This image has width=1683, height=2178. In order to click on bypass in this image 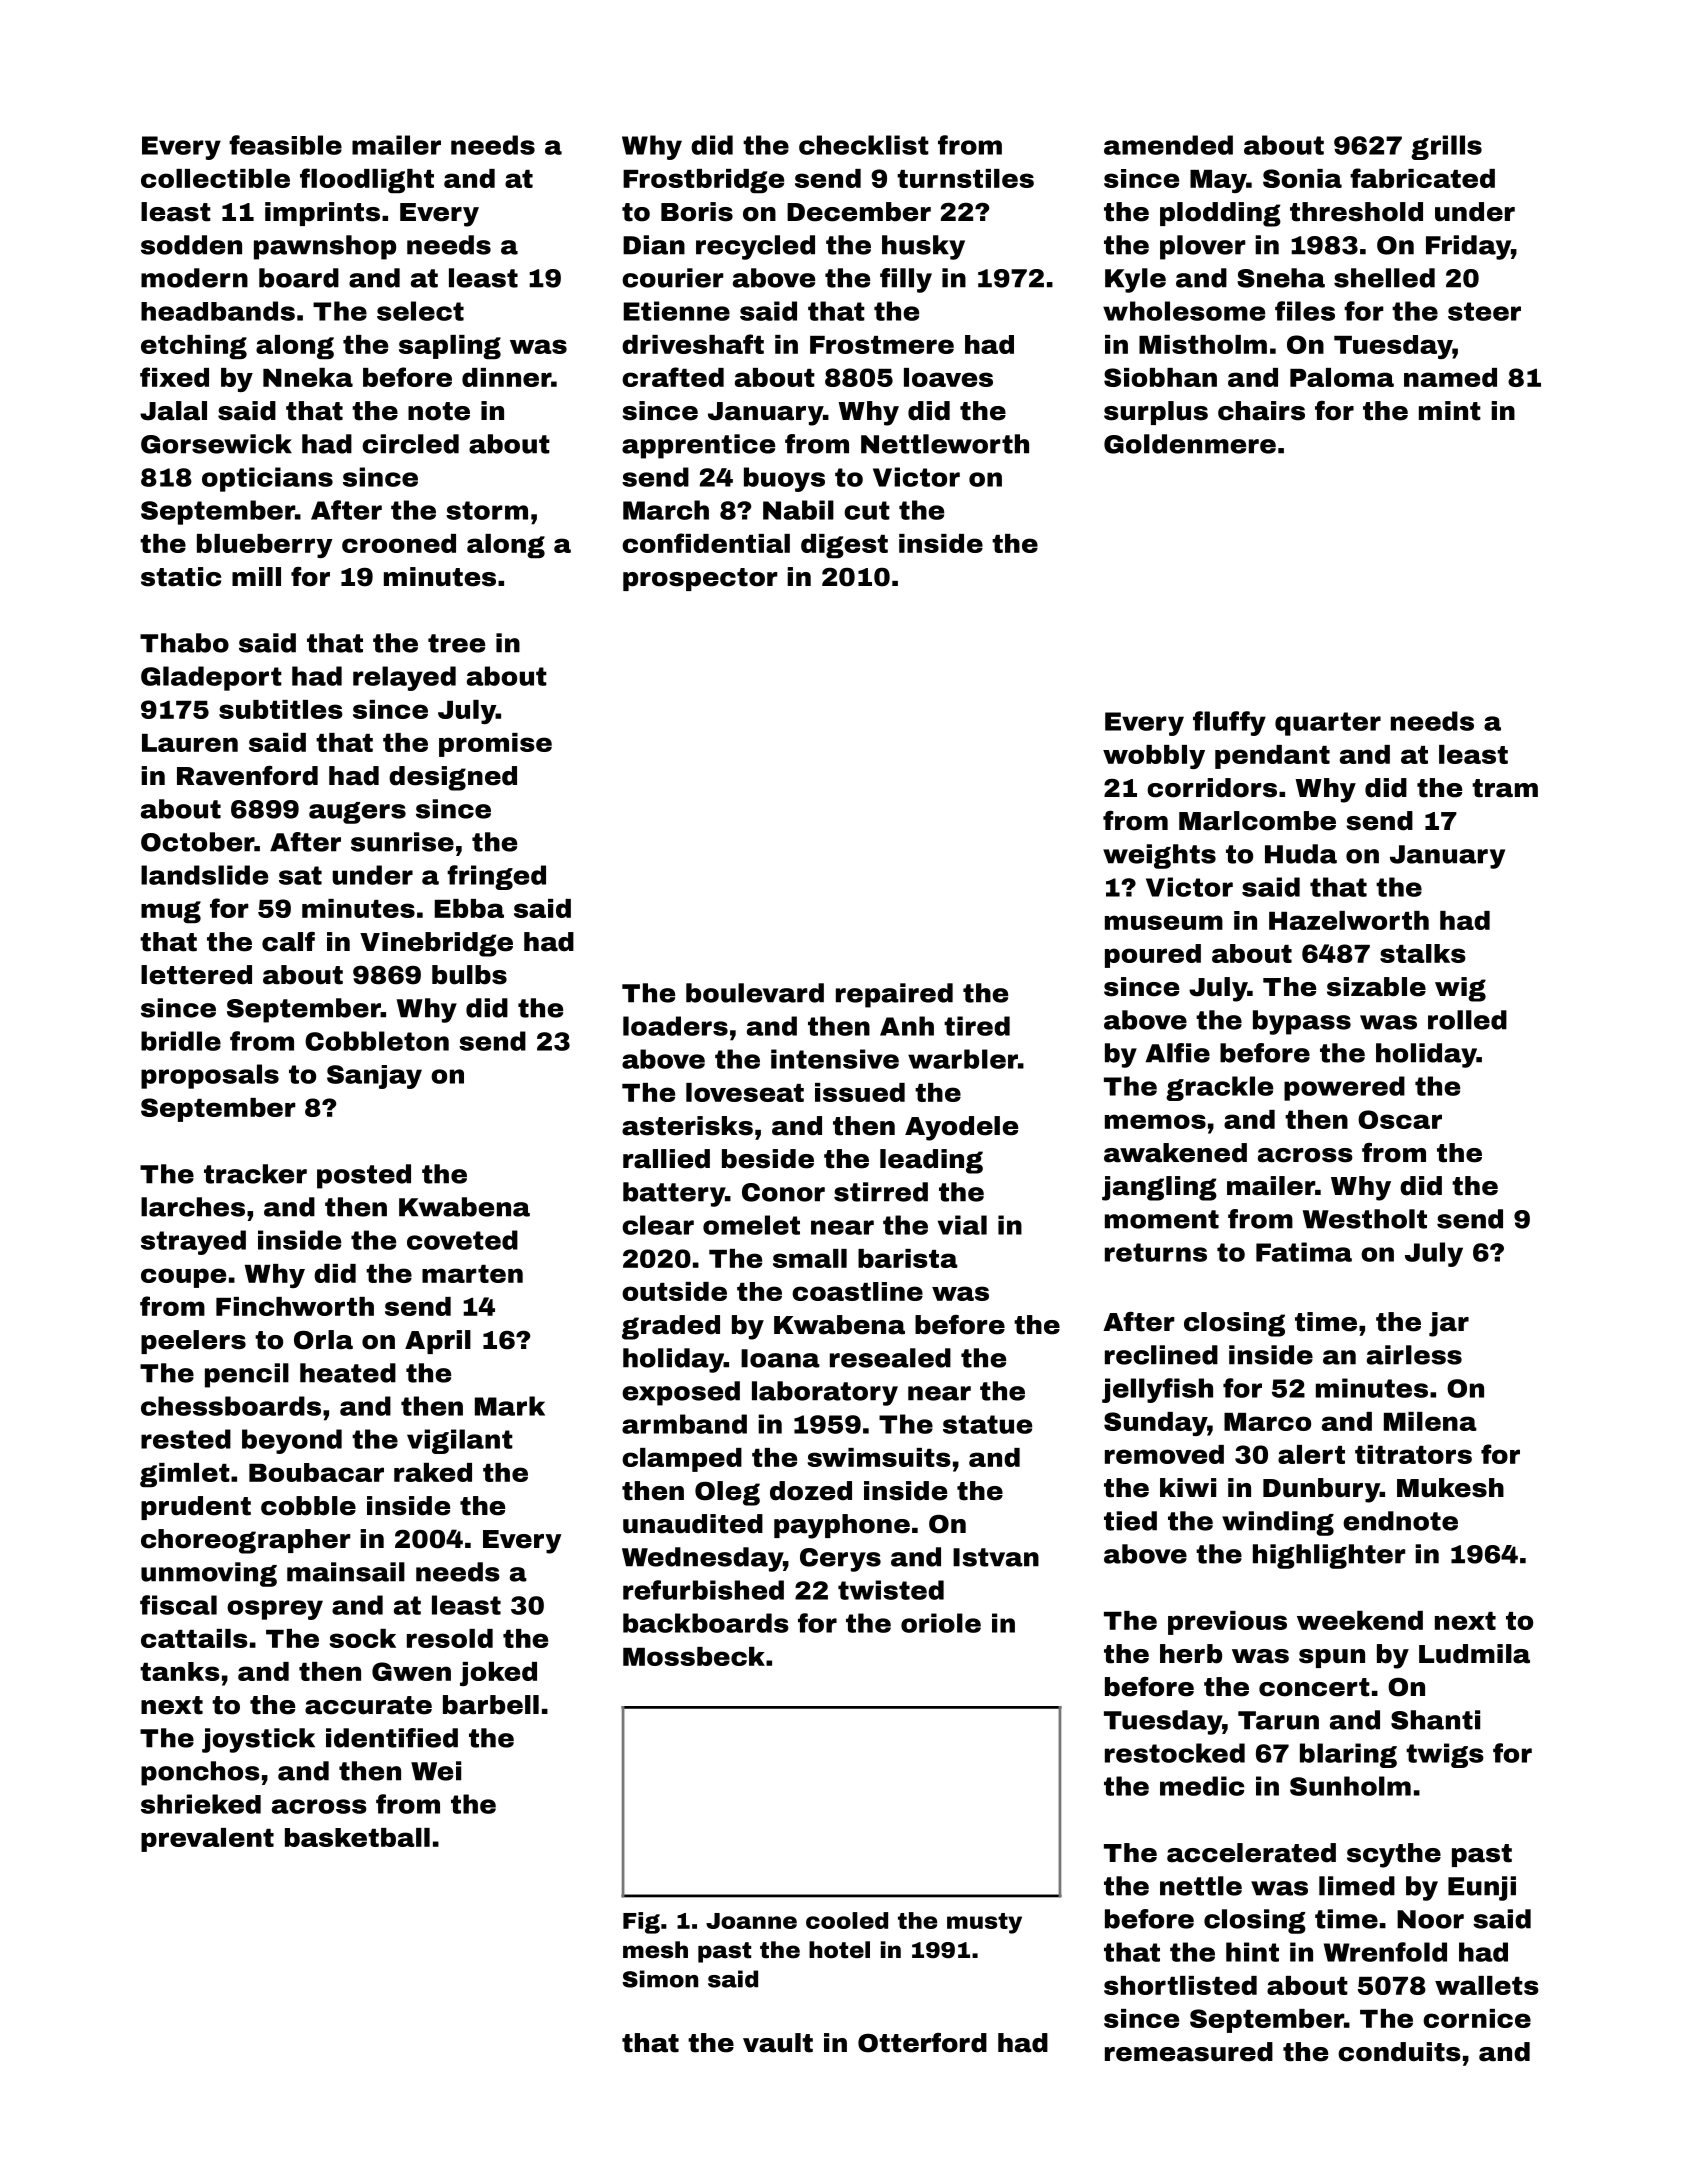, I will do `click(1302, 1022)`.
